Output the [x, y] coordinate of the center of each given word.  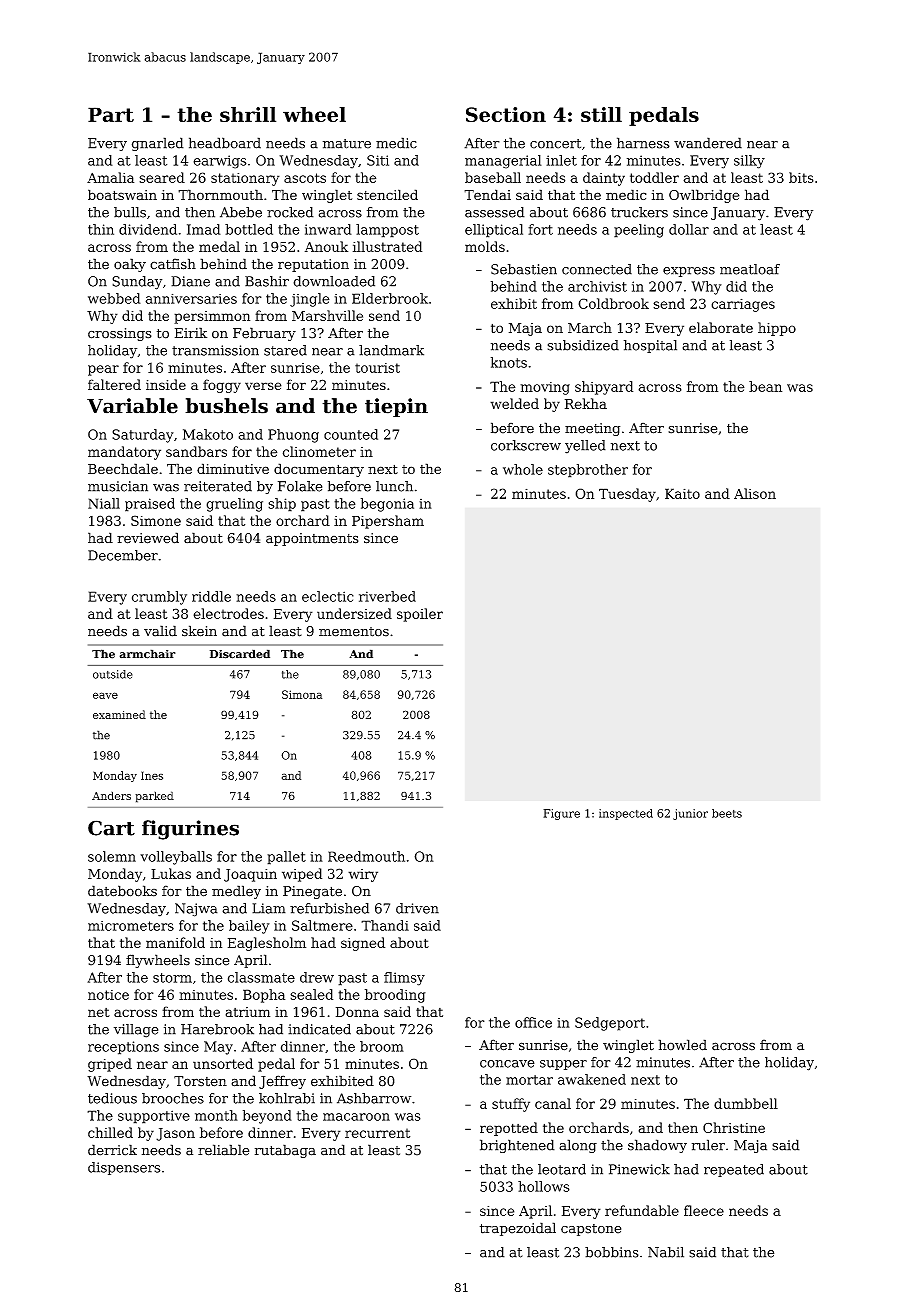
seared [162, 177]
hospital [650, 346]
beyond [267, 1117]
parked [154, 797]
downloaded [334, 281]
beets [727, 813]
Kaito [682, 493]
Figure [561, 814]
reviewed [148, 538]
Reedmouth [366, 856]
